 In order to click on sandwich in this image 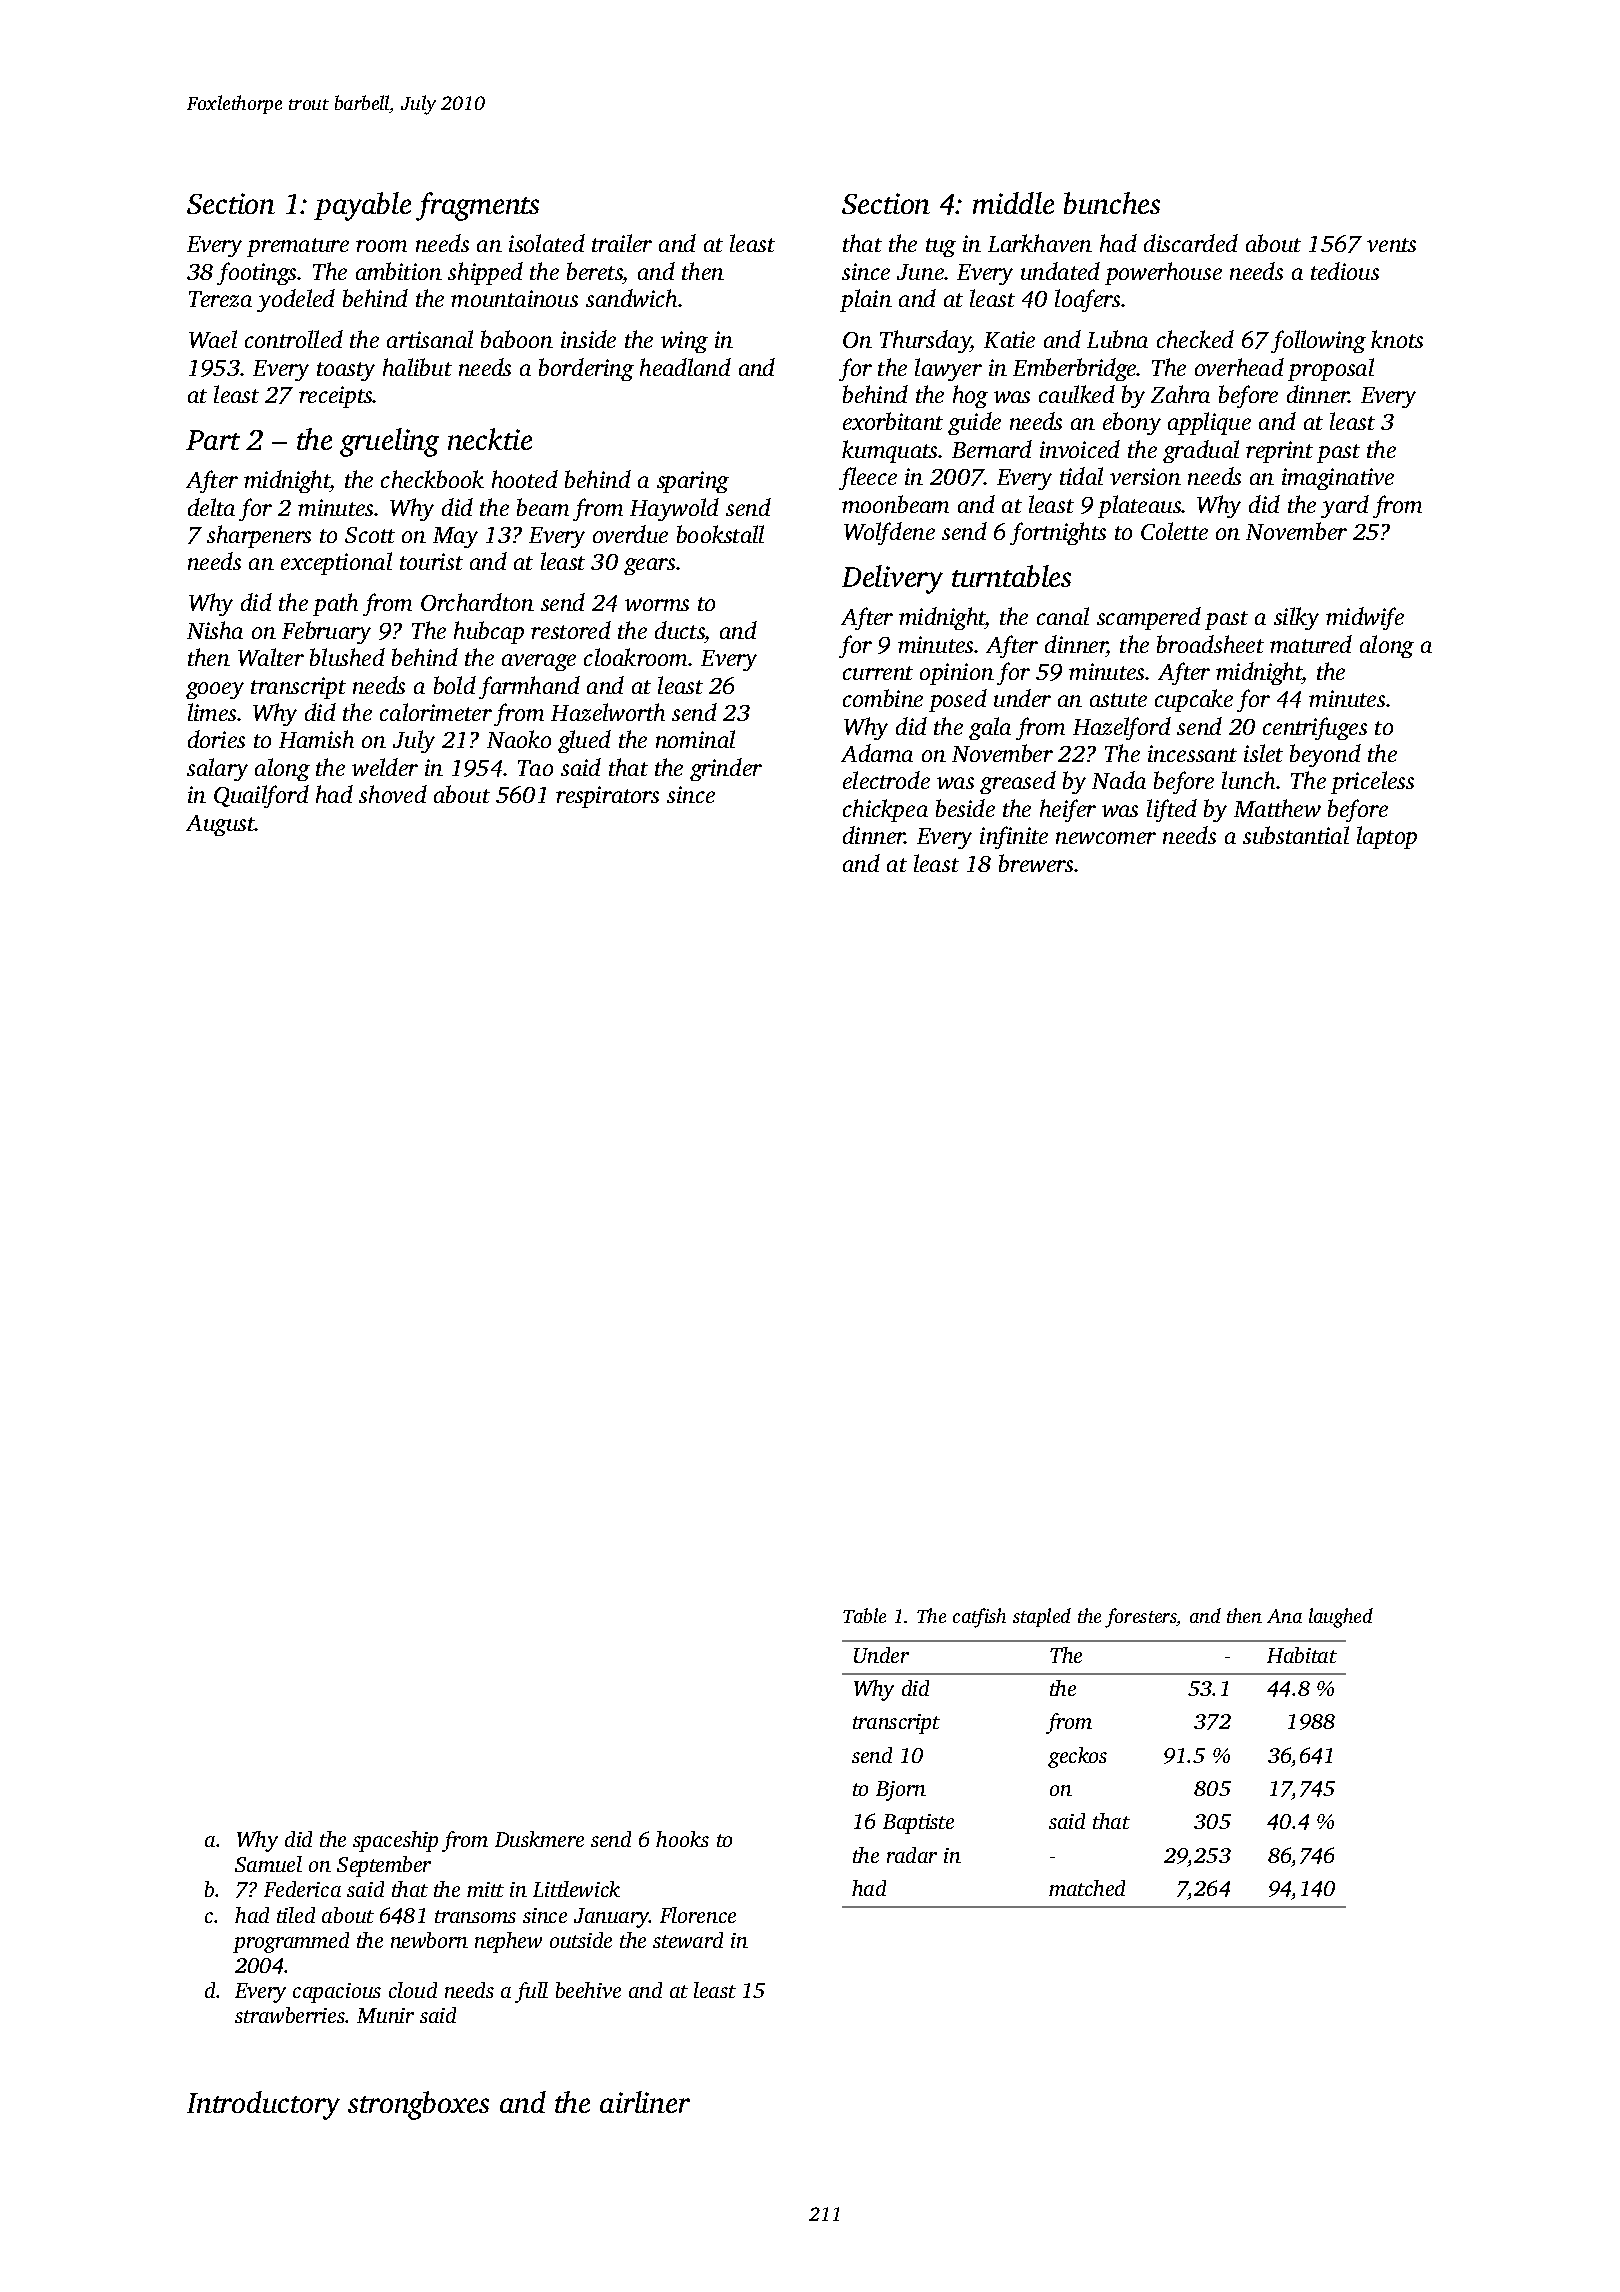, I will do `click(632, 298)`.
